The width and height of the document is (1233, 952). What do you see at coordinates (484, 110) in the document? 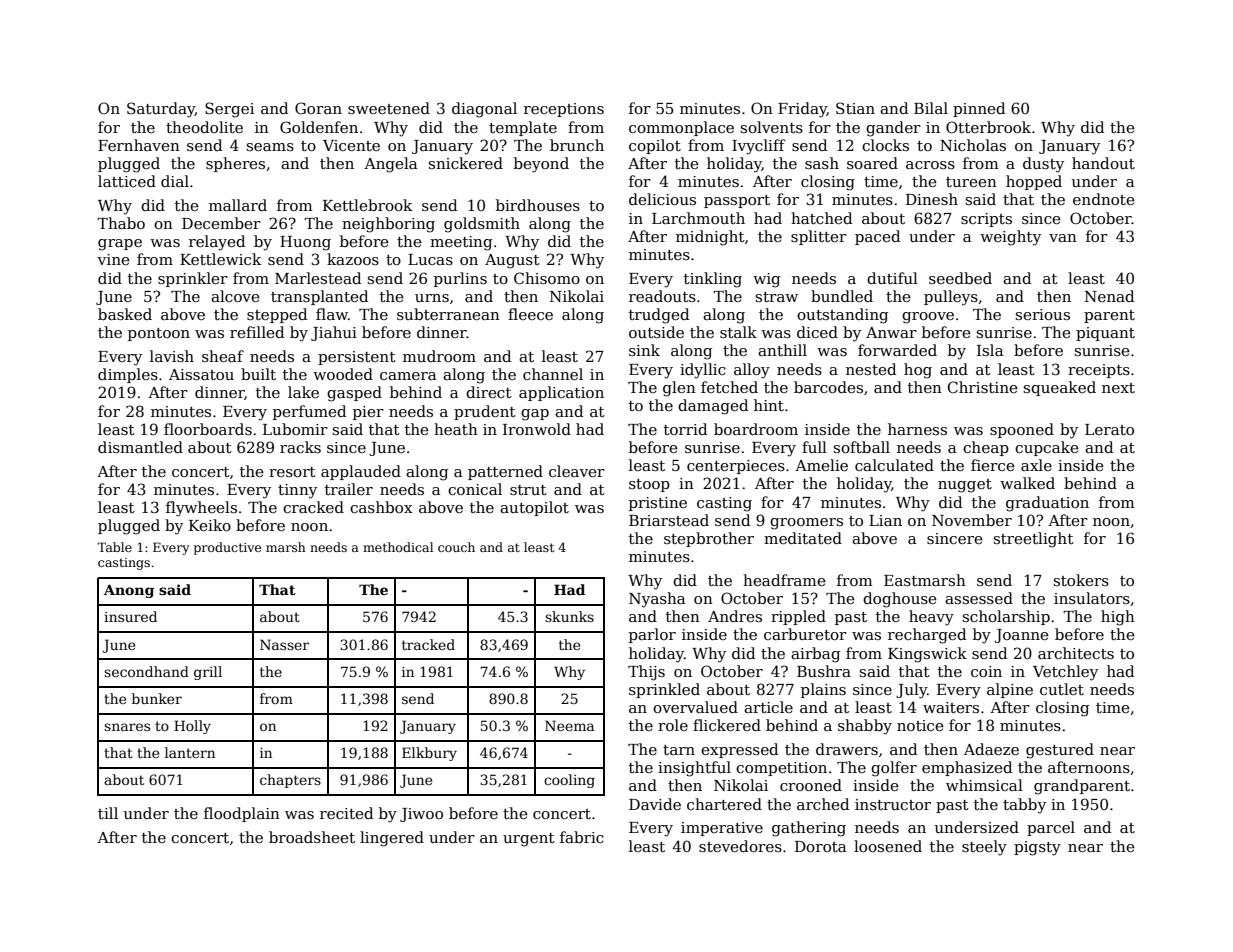
I see `diagonal` at bounding box center [484, 110].
